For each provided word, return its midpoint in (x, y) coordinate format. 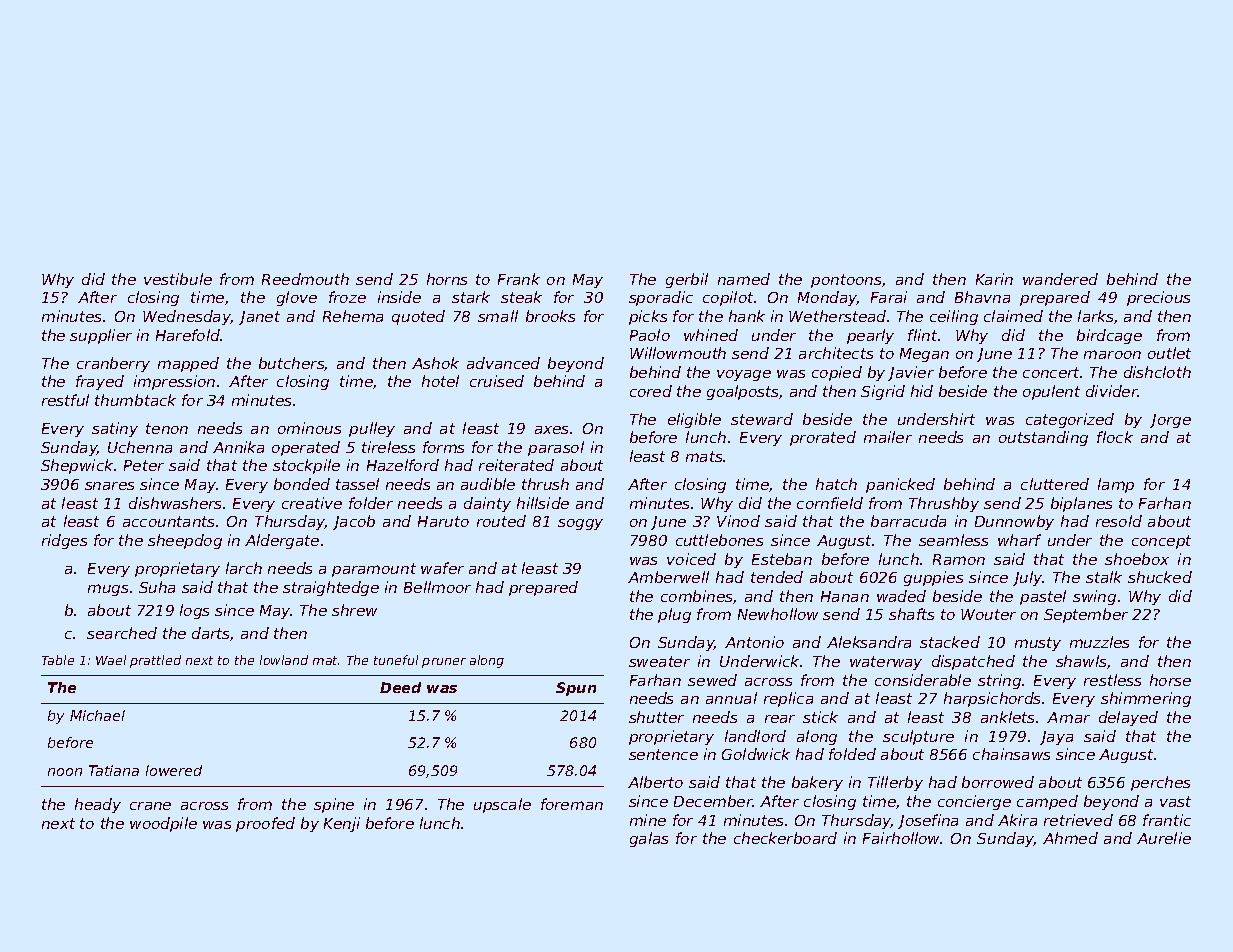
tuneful (396, 660)
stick (820, 717)
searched (122, 633)
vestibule (178, 279)
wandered (1060, 279)
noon (65, 772)
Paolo (650, 335)
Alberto (655, 782)
